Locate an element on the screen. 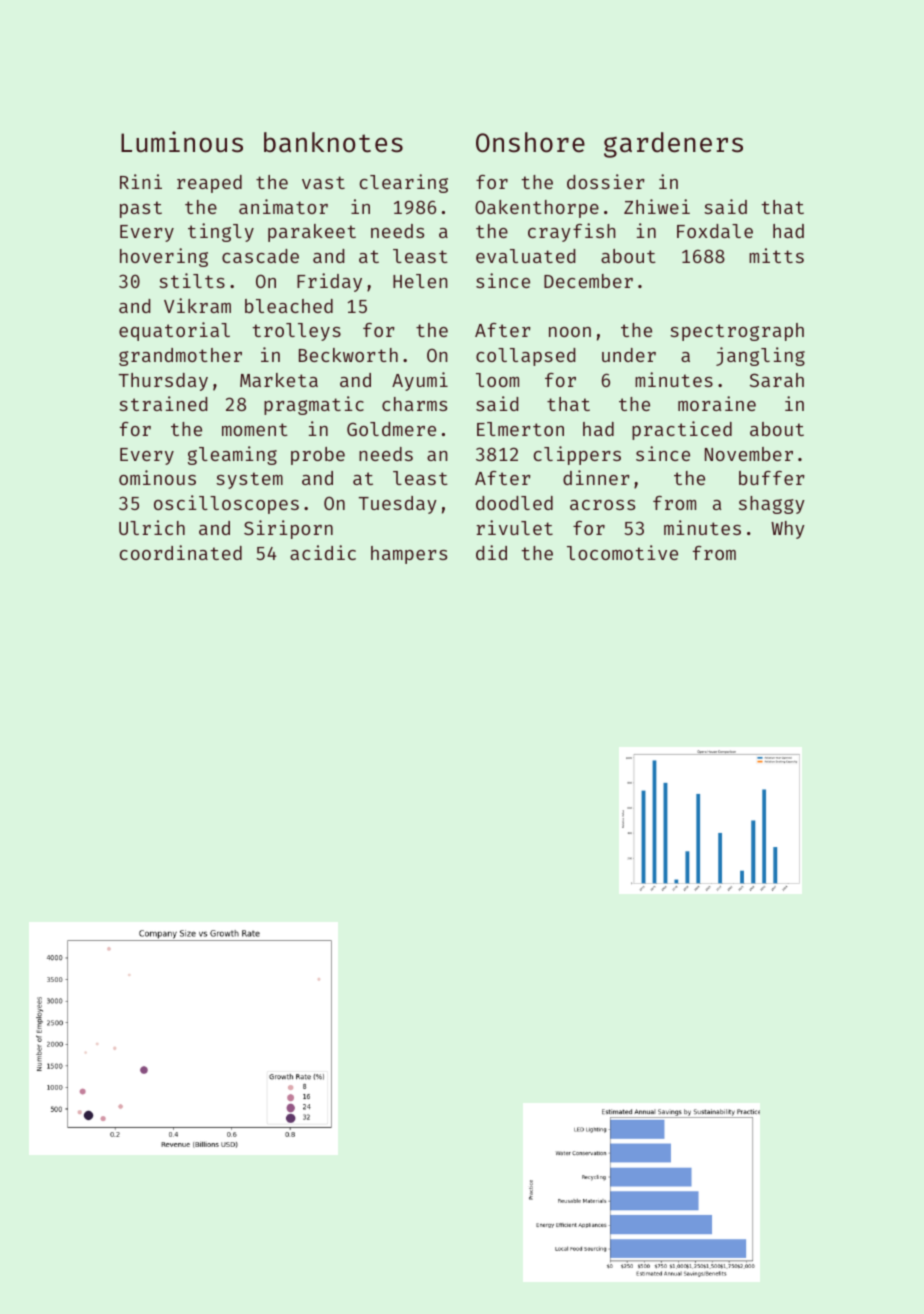  under is located at coordinates (629, 355).
